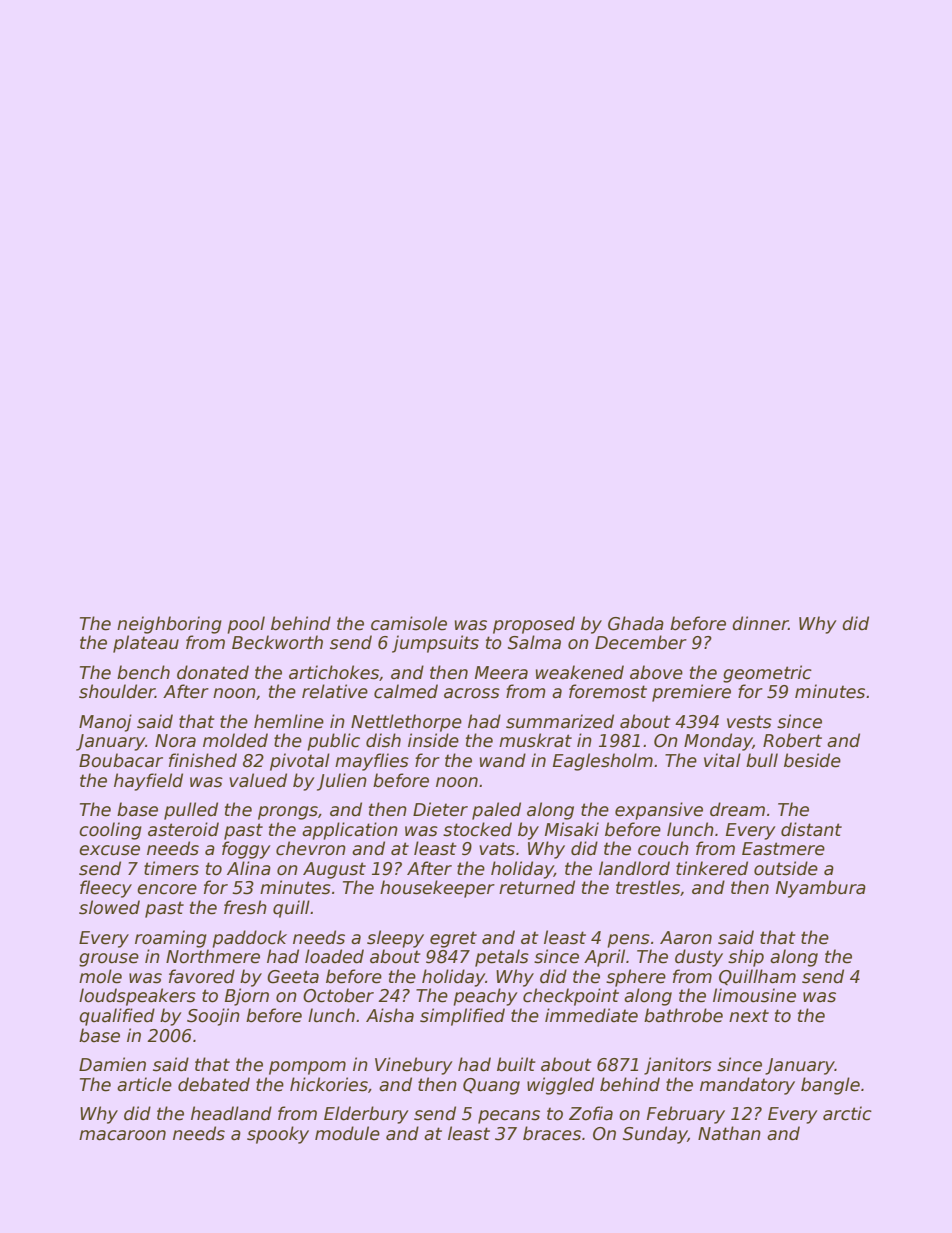 Image resolution: width=952 pixels, height=1233 pixels. What do you see at coordinates (678, 1066) in the page?
I see `janitors` at bounding box center [678, 1066].
